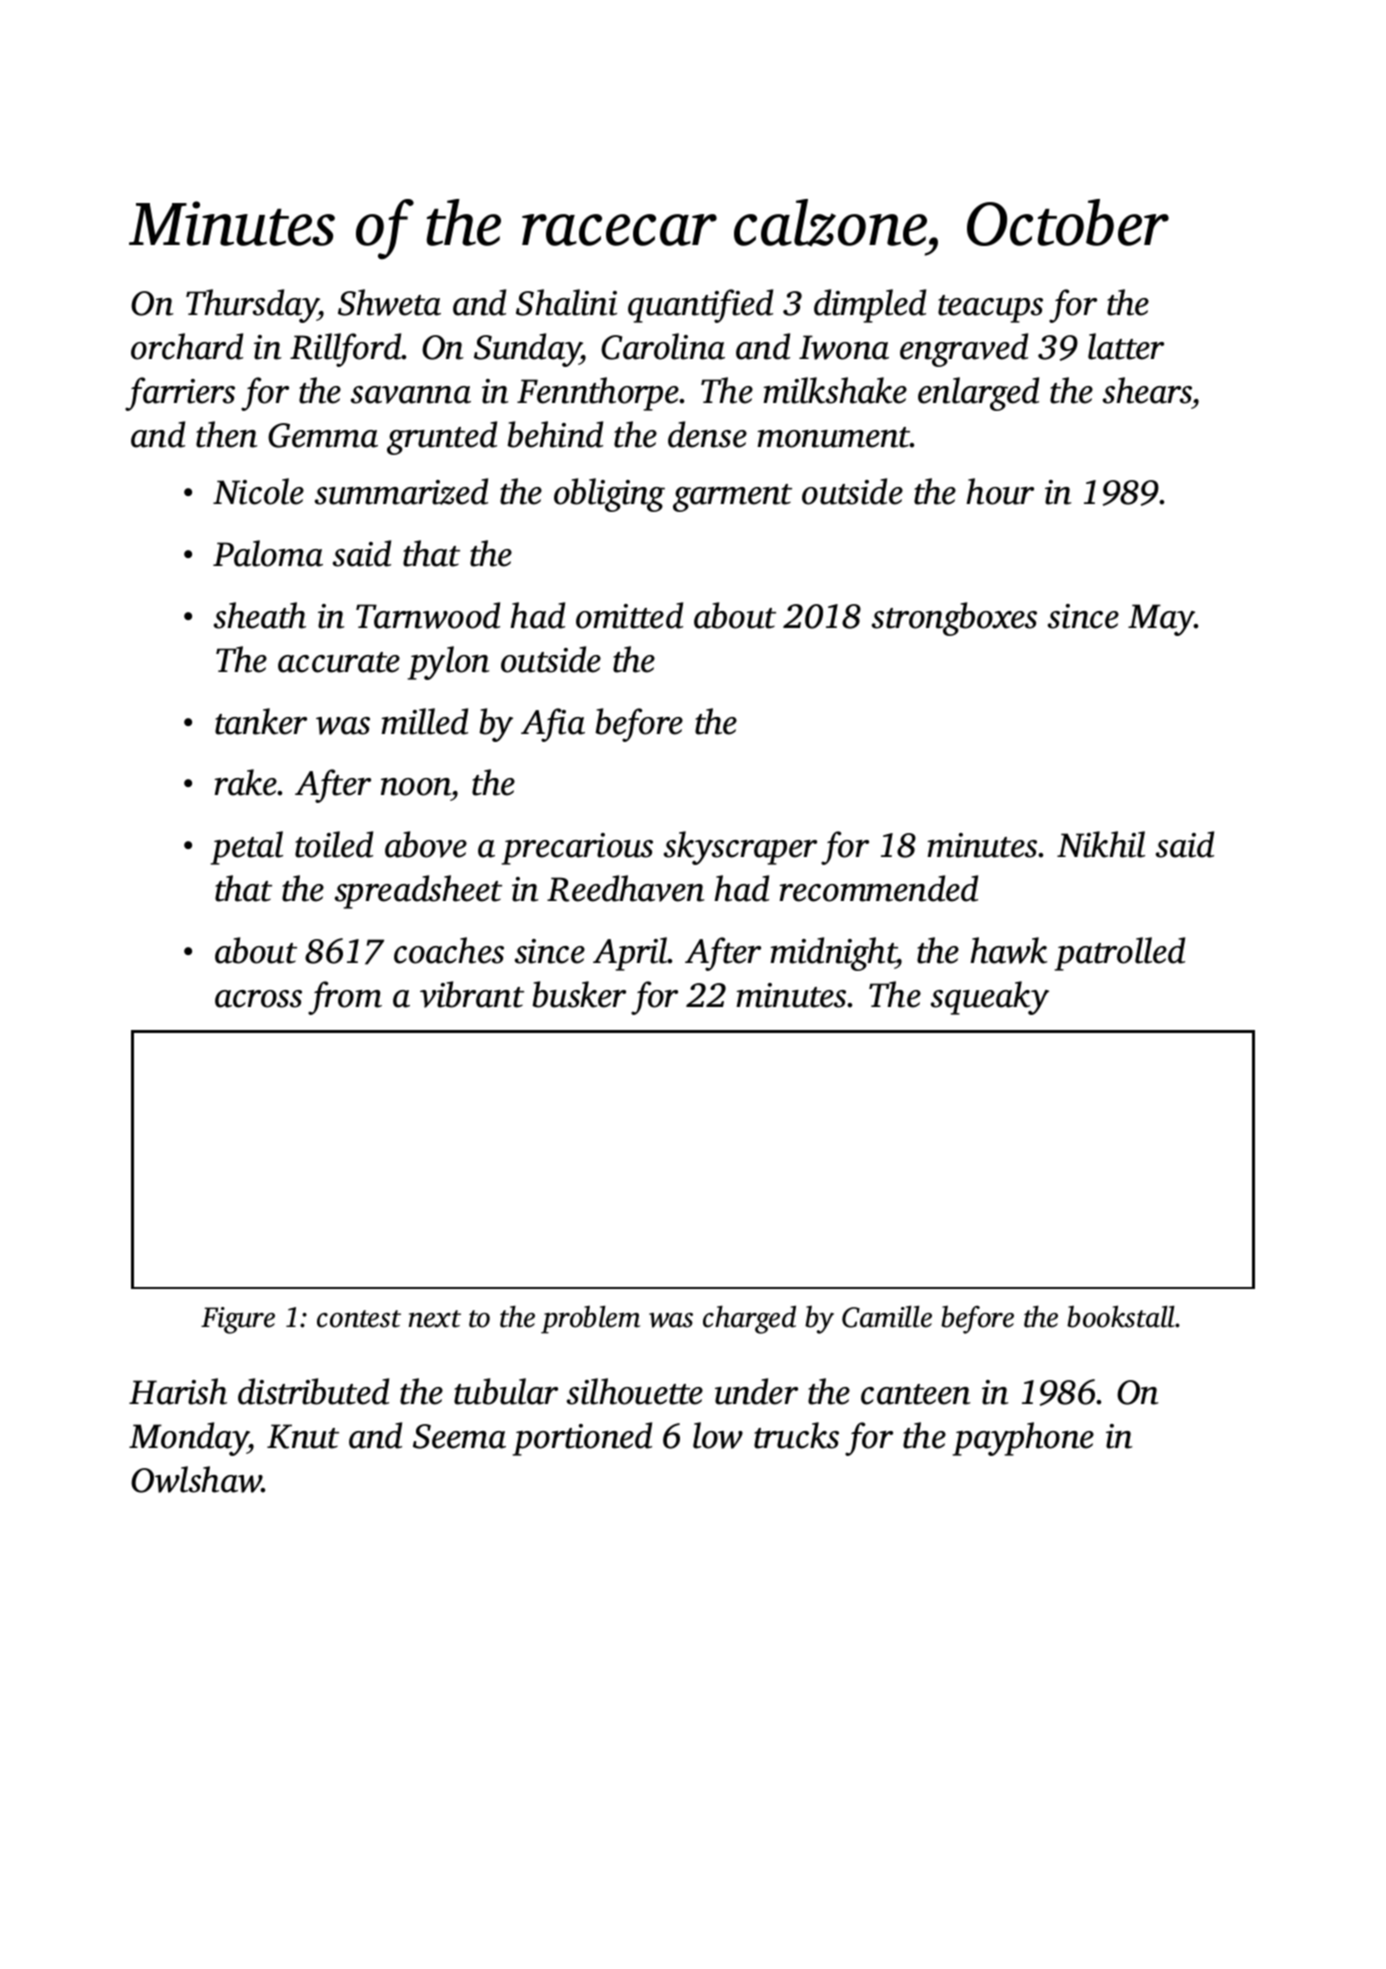 This screenshot has width=1386, height=1969. I want to click on Figure, so click(238, 1320).
